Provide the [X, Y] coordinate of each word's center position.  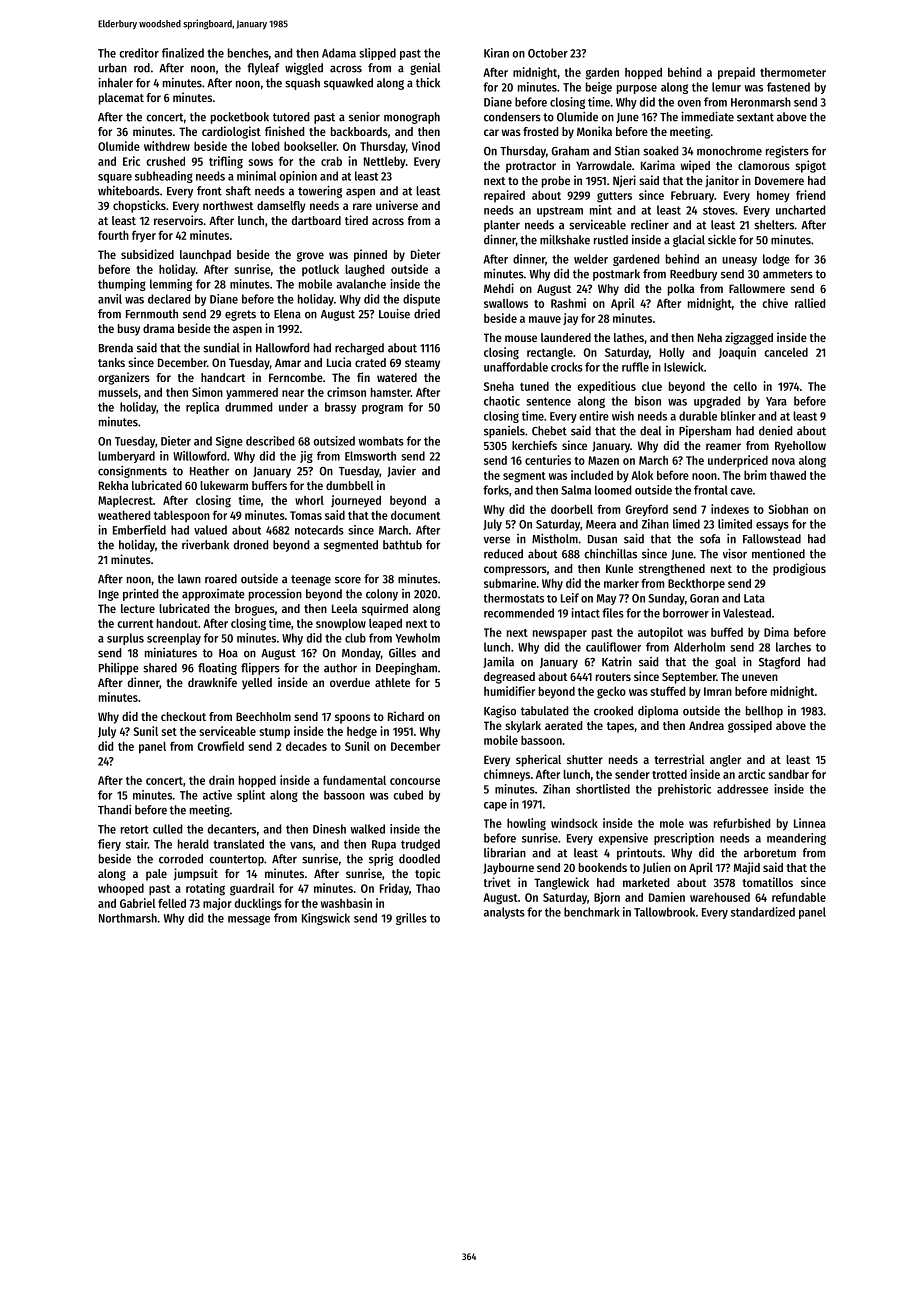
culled [167, 829]
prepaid [736, 73]
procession [275, 595]
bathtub [402, 545]
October [548, 53]
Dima [776, 632]
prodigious [799, 569]
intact [586, 613]
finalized [183, 53]
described [270, 441]
